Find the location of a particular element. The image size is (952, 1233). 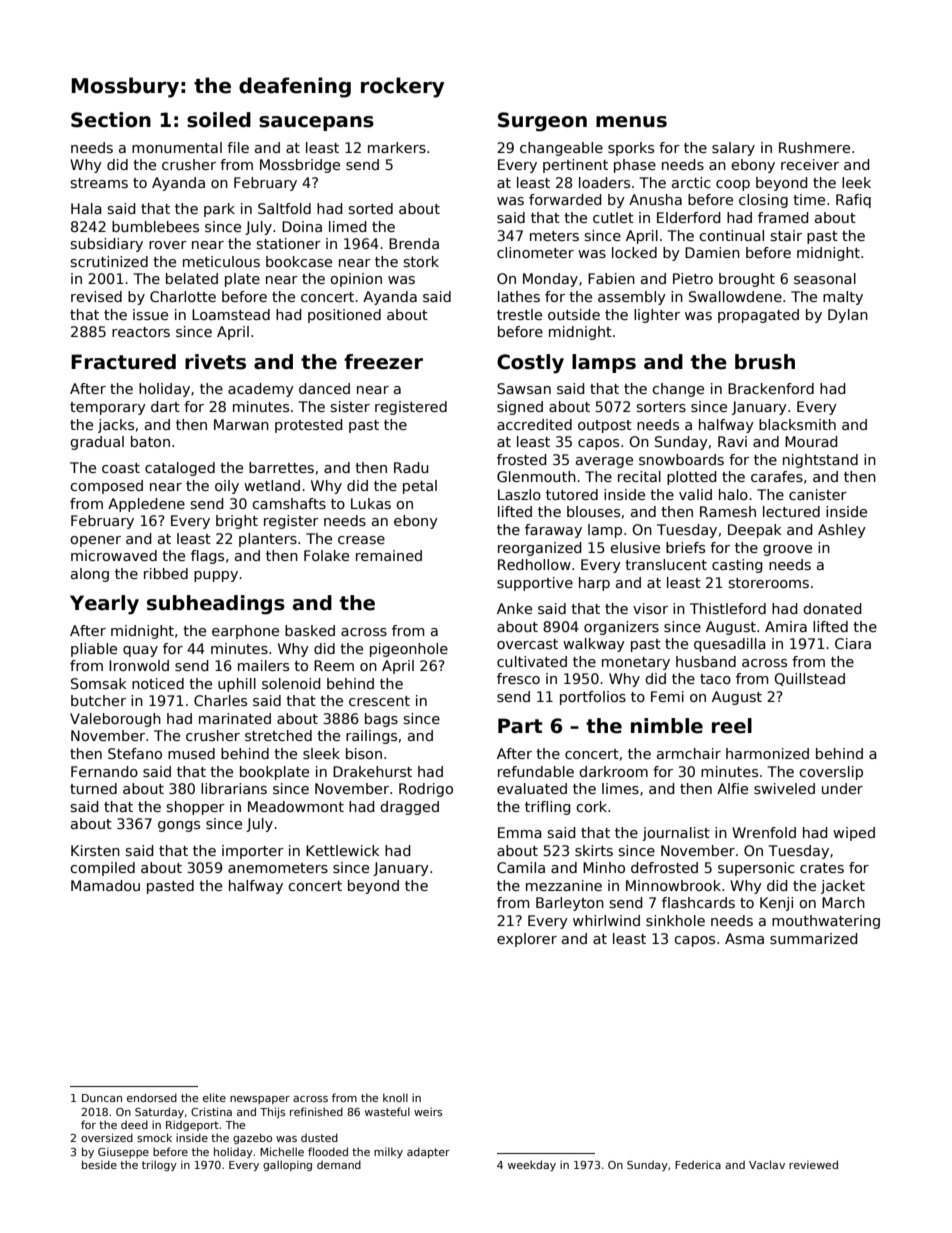

Kettlewick is located at coordinates (343, 850).
